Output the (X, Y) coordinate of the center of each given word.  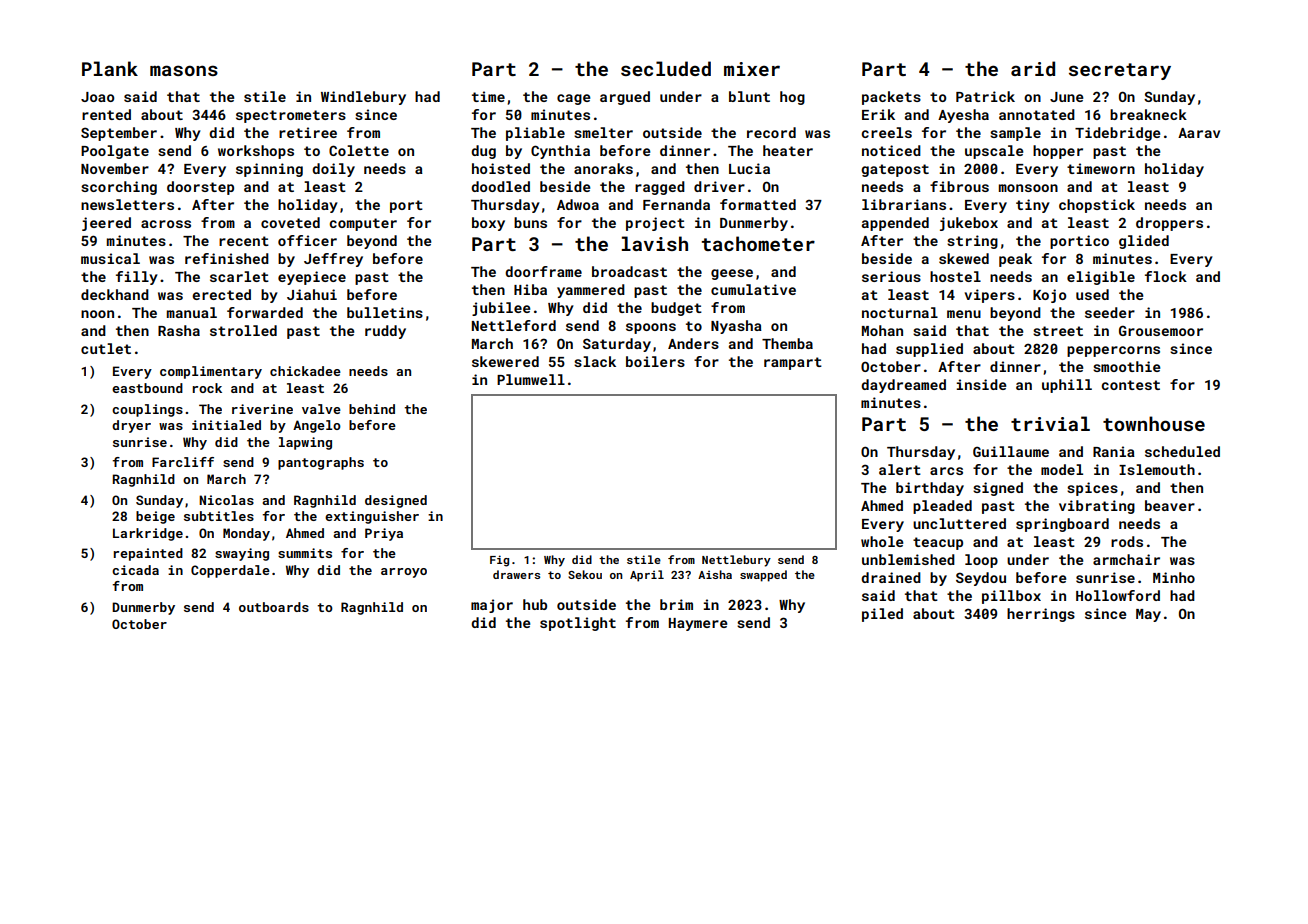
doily (333, 170)
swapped (763, 576)
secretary (1120, 71)
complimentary (211, 372)
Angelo (317, 426)
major (492, 606)
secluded (666, 68)
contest (1130, 385)
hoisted (501, 168)
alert (900, 469)
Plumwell (531, 379)
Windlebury (363, 98)
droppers (1169, 224)
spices (1092, 489)
